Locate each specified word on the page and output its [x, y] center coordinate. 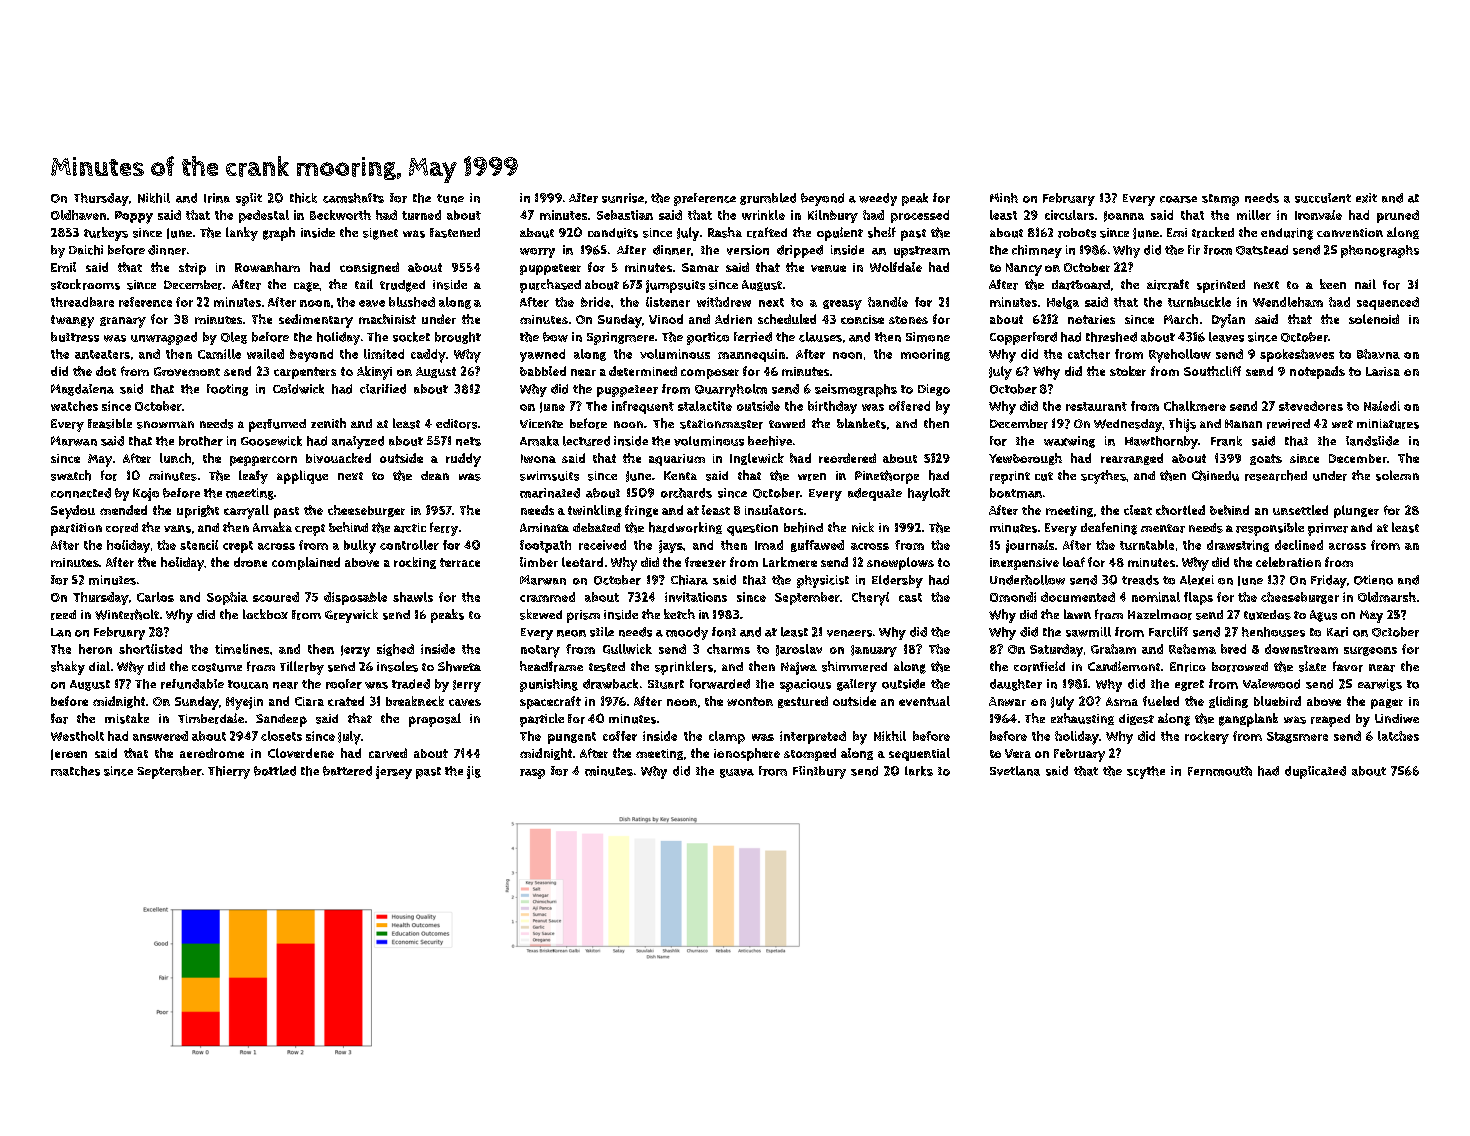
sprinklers [684, 668]
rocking [415, 563]
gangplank [1248, 720]
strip [192, 269]
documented [1078, 597]
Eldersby [897, 581]
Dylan [1228, 321]
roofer [344, 684]
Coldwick [298, 389]
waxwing [1069, 442]
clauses [820, 337]
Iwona [538, 458]
